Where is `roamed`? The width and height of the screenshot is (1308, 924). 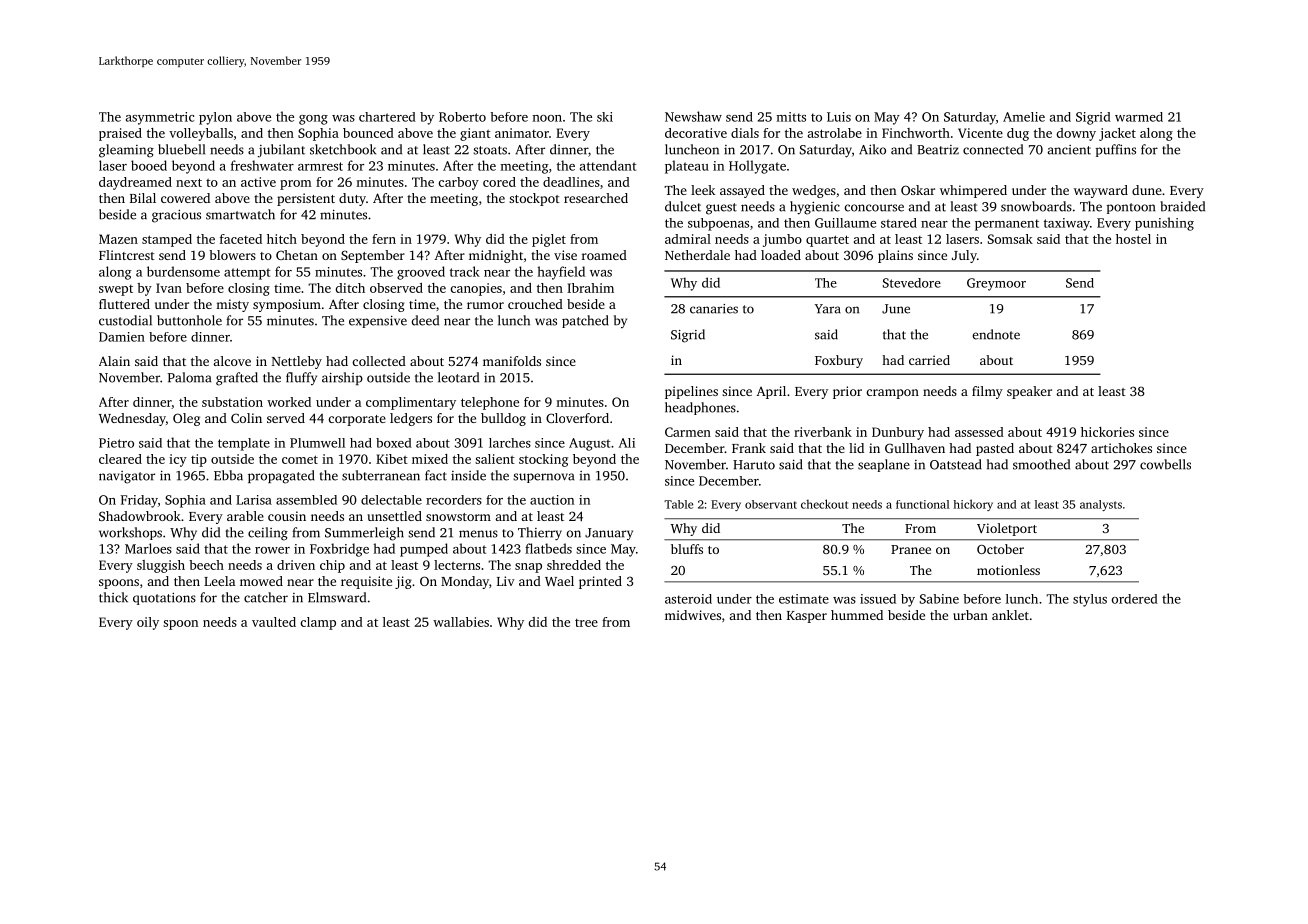 roamed is located at coordinates (604, 255).
